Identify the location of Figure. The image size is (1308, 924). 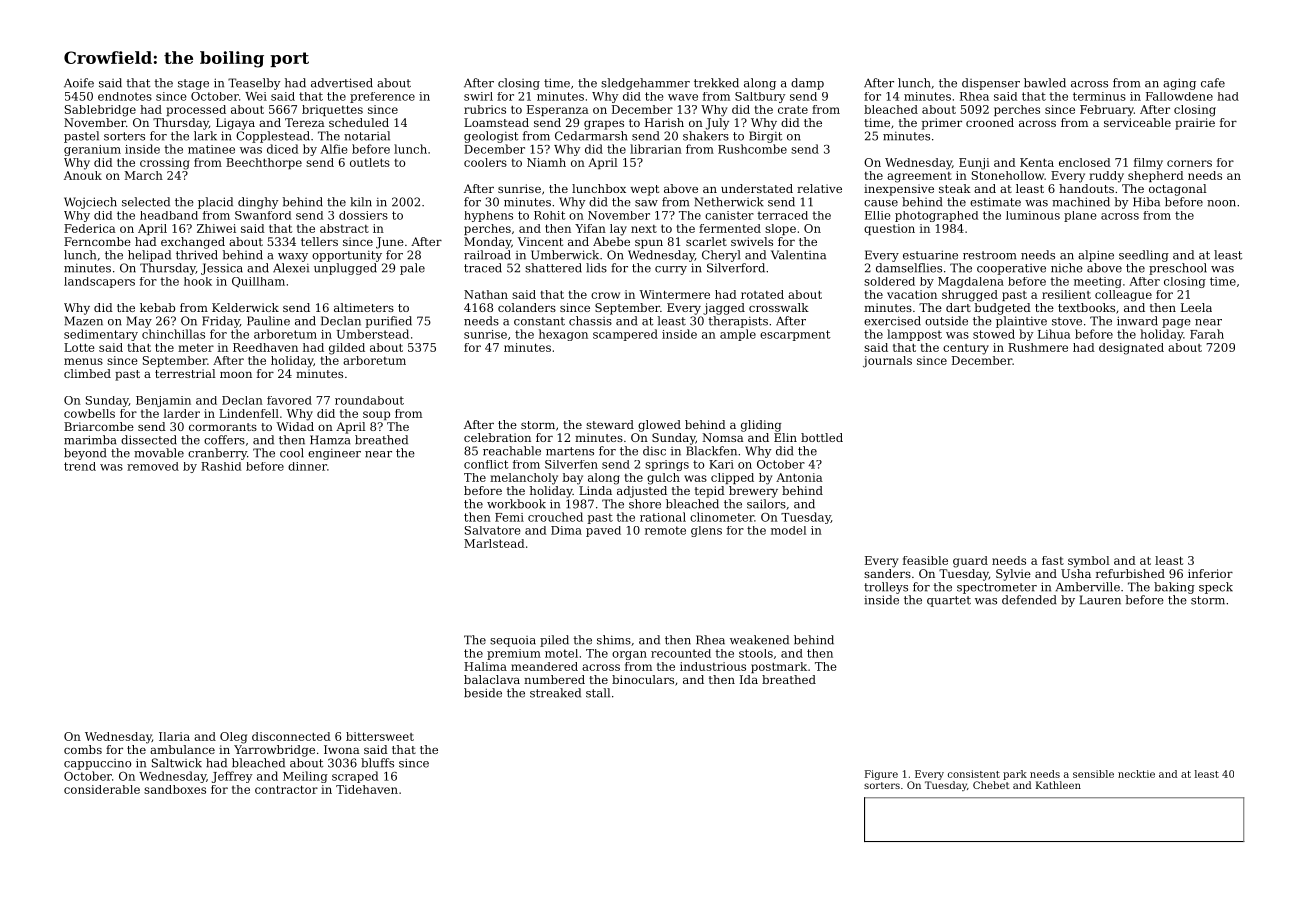
(881, 775).
